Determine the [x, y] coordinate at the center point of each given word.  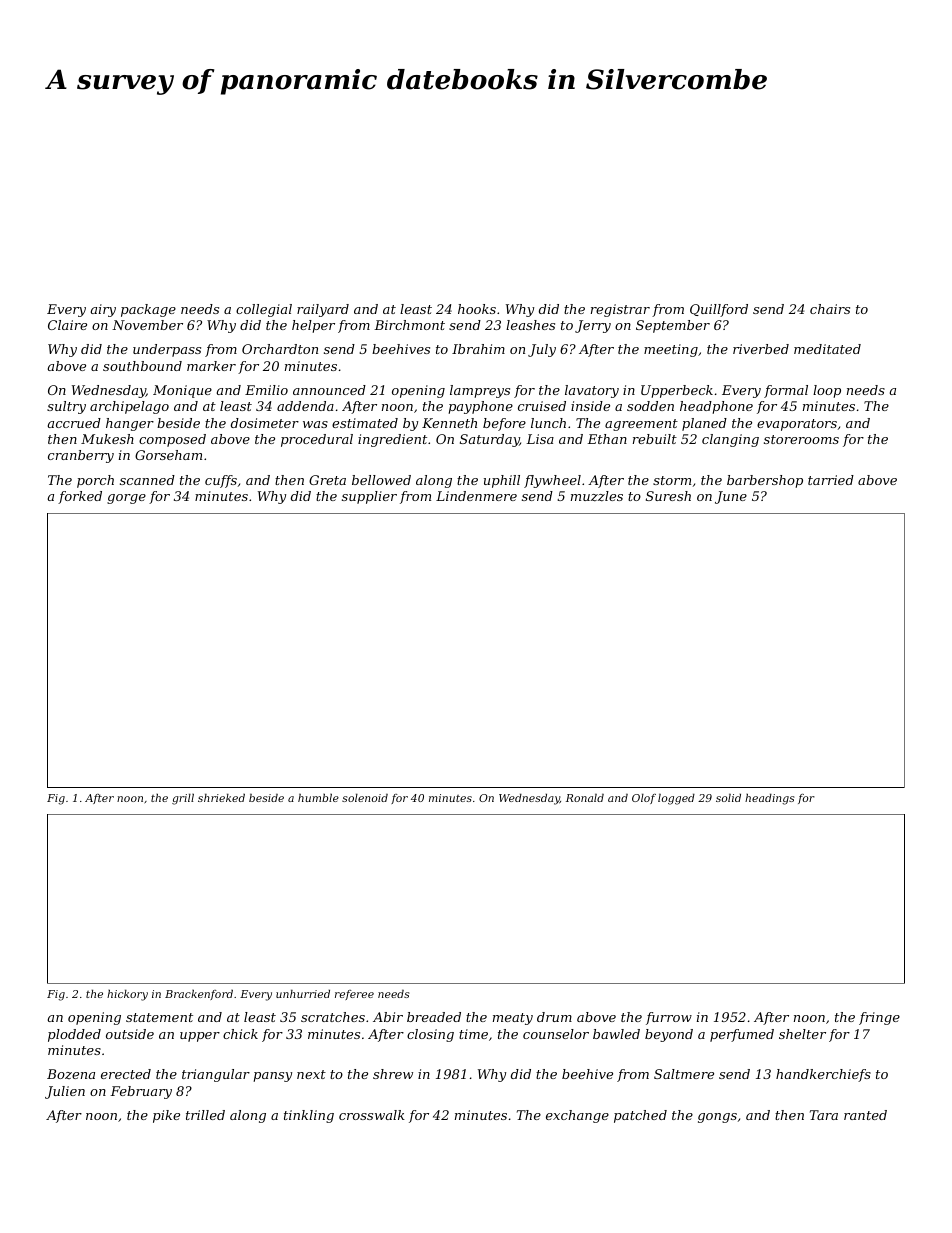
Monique [182, 391]
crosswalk [372, 1115]
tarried [831, 480]
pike [166, 1116]
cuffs [221, 481]
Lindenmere [476, 496]
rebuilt [655, 439]
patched [640, 1116]
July [542, 350]
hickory [127, 995]
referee [354, 995]
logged [676, 799]
